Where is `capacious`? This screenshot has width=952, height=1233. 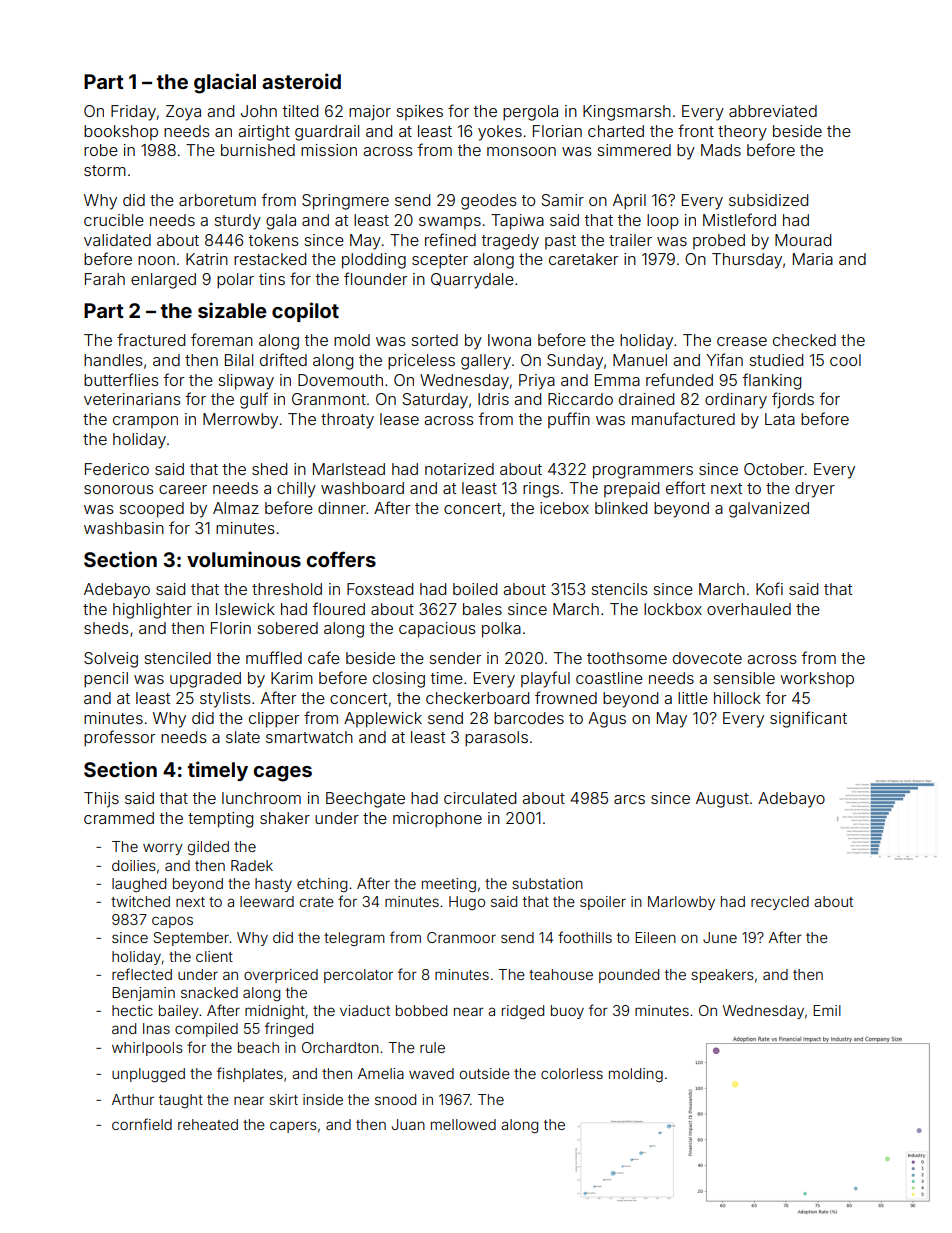
capacious is located at coordinates (437, 630).
